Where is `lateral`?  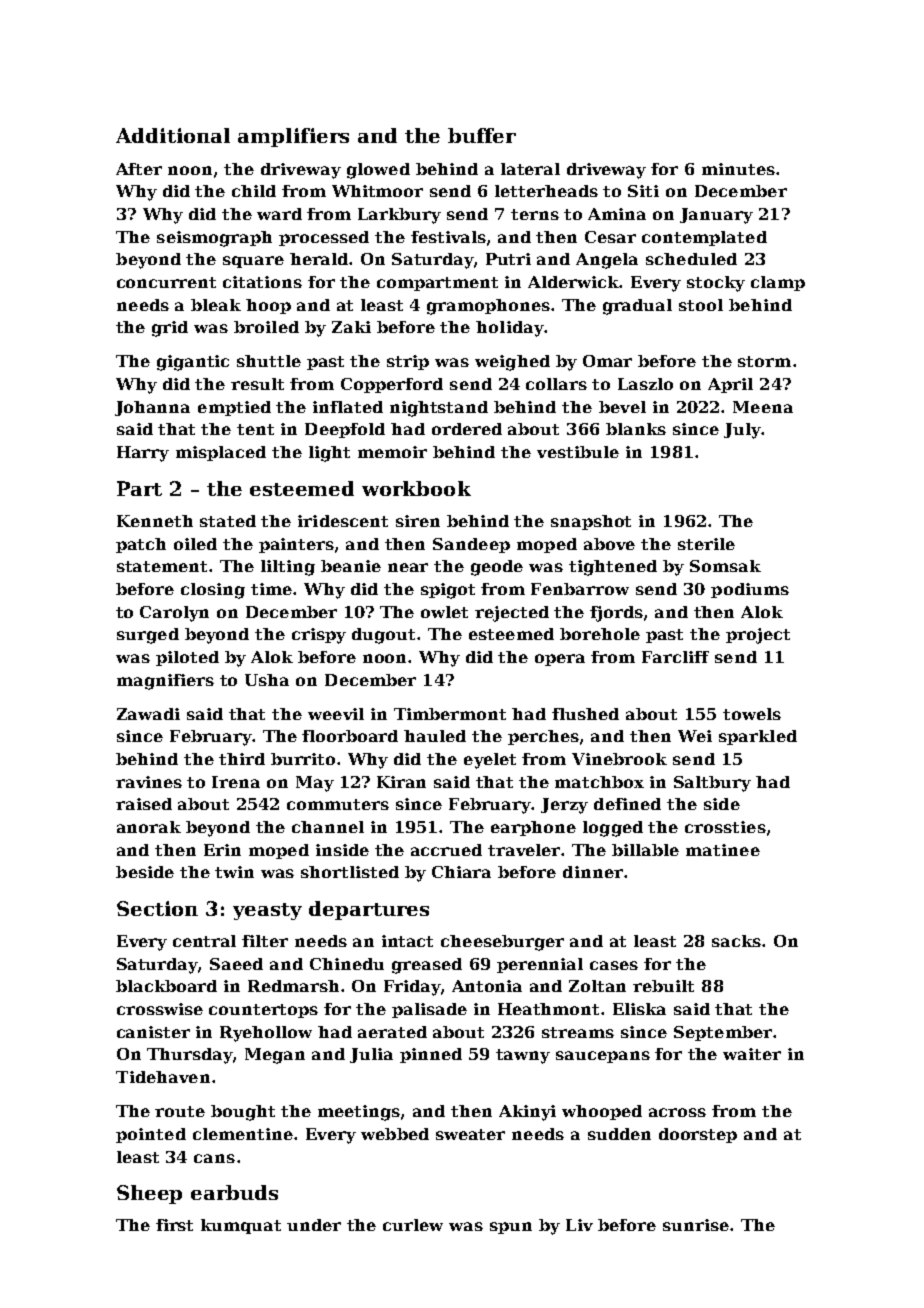
lateral is located at coordinates (530, 169).
